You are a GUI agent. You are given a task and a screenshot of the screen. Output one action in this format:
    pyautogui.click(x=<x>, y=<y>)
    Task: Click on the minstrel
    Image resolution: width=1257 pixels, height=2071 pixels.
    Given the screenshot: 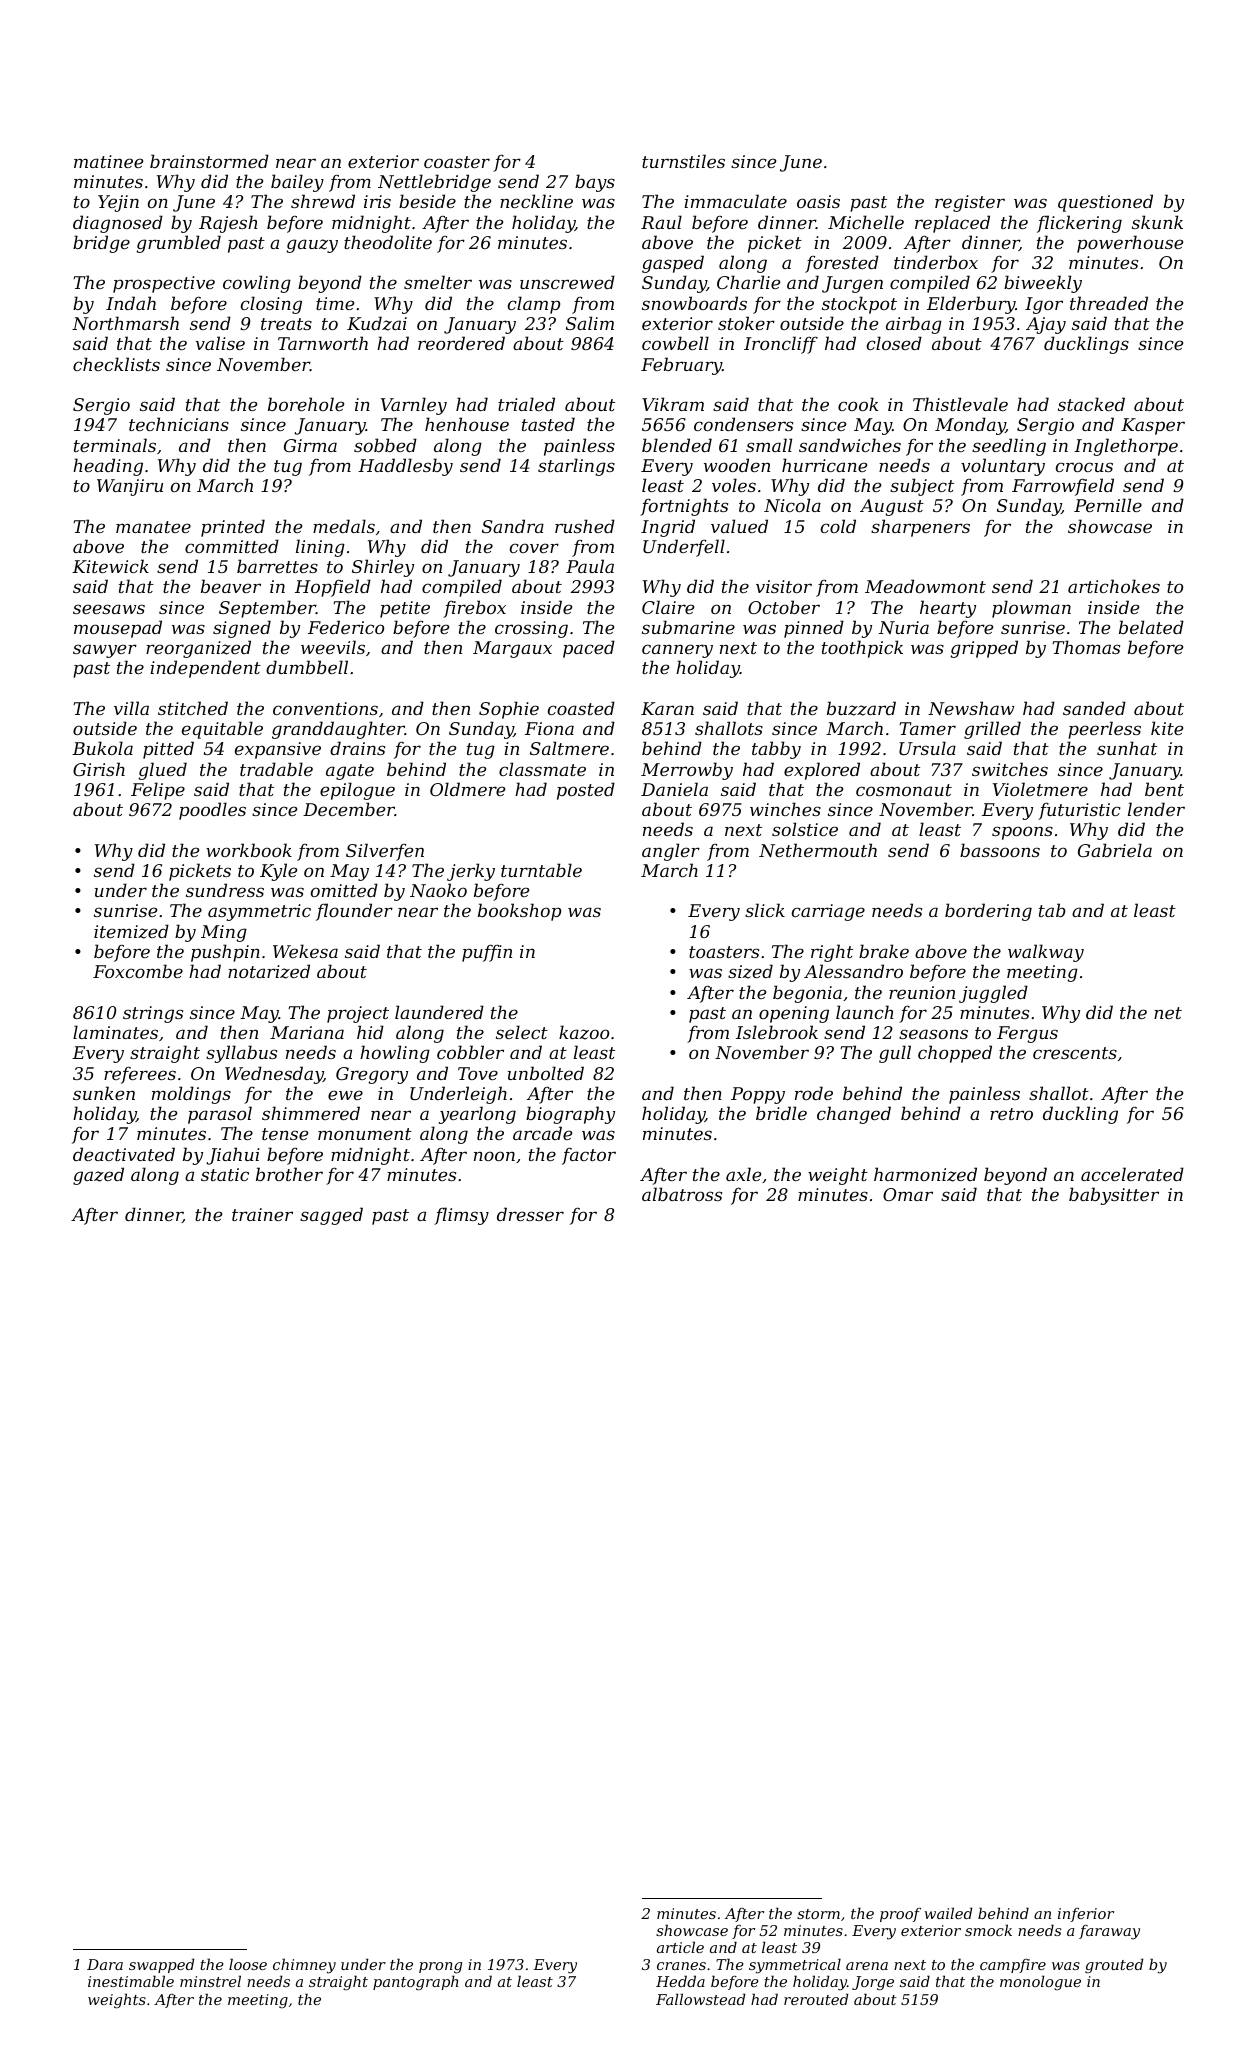 What is the action you would take?
    pyautogui.click(x=210, y=1981)
